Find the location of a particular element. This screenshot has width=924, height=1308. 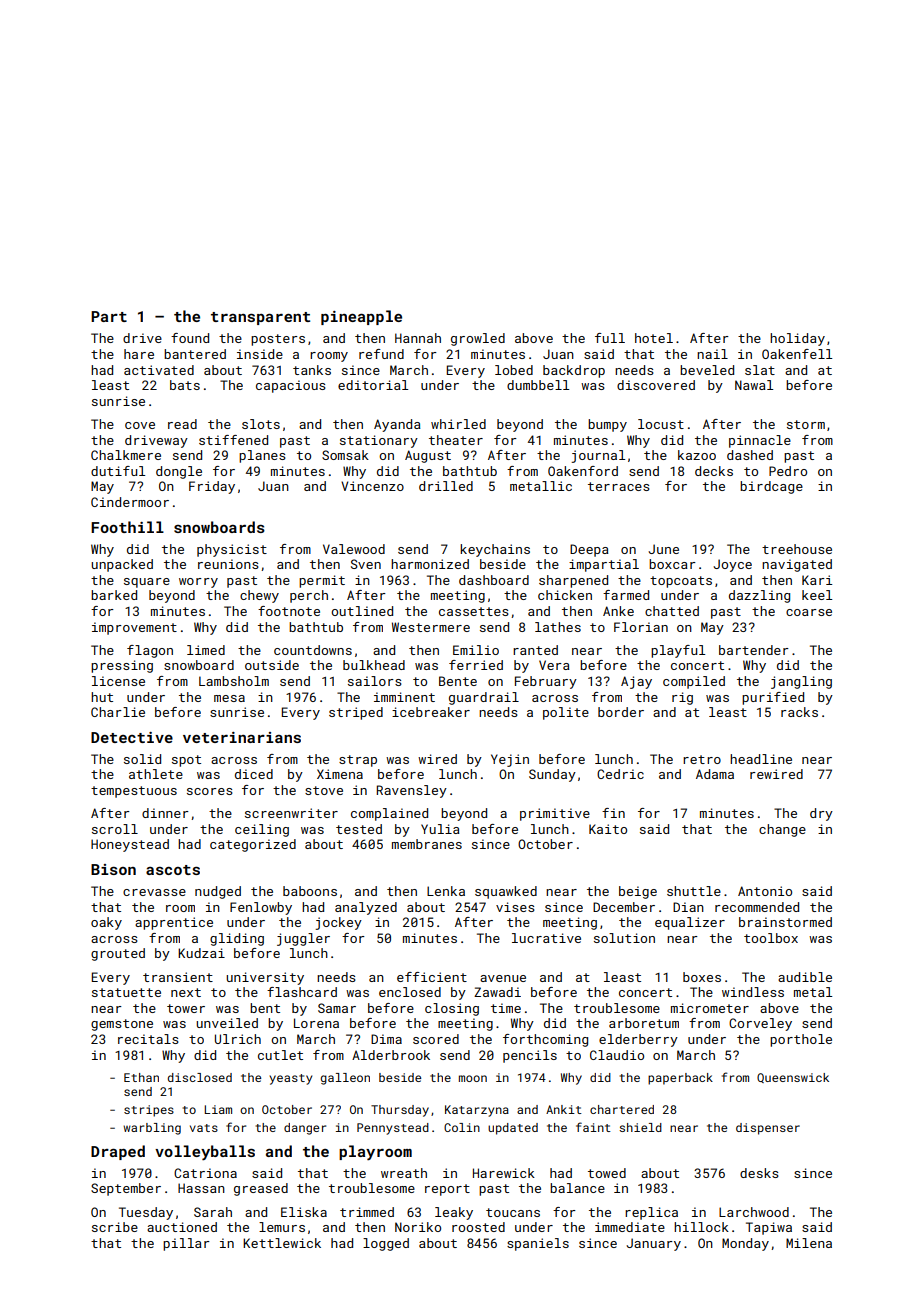

dutiful is located at coordinates (118, 471).
